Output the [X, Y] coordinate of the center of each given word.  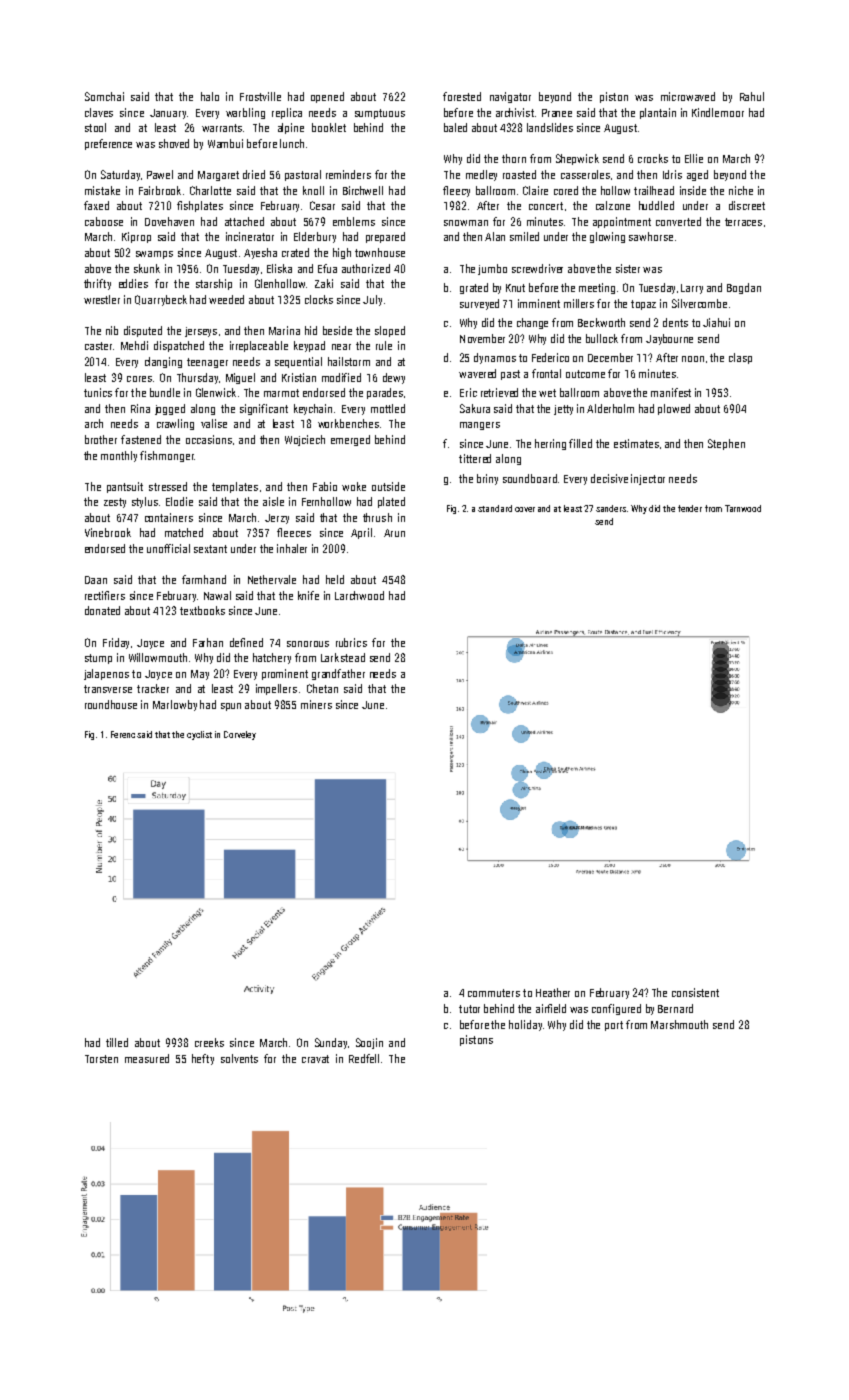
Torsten [101, 1059]
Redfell [364, 1058]
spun [231, 707]
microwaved [688, 96]
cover [525, 509]
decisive [609, 478]
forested [462, 96]
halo [210, 96]
